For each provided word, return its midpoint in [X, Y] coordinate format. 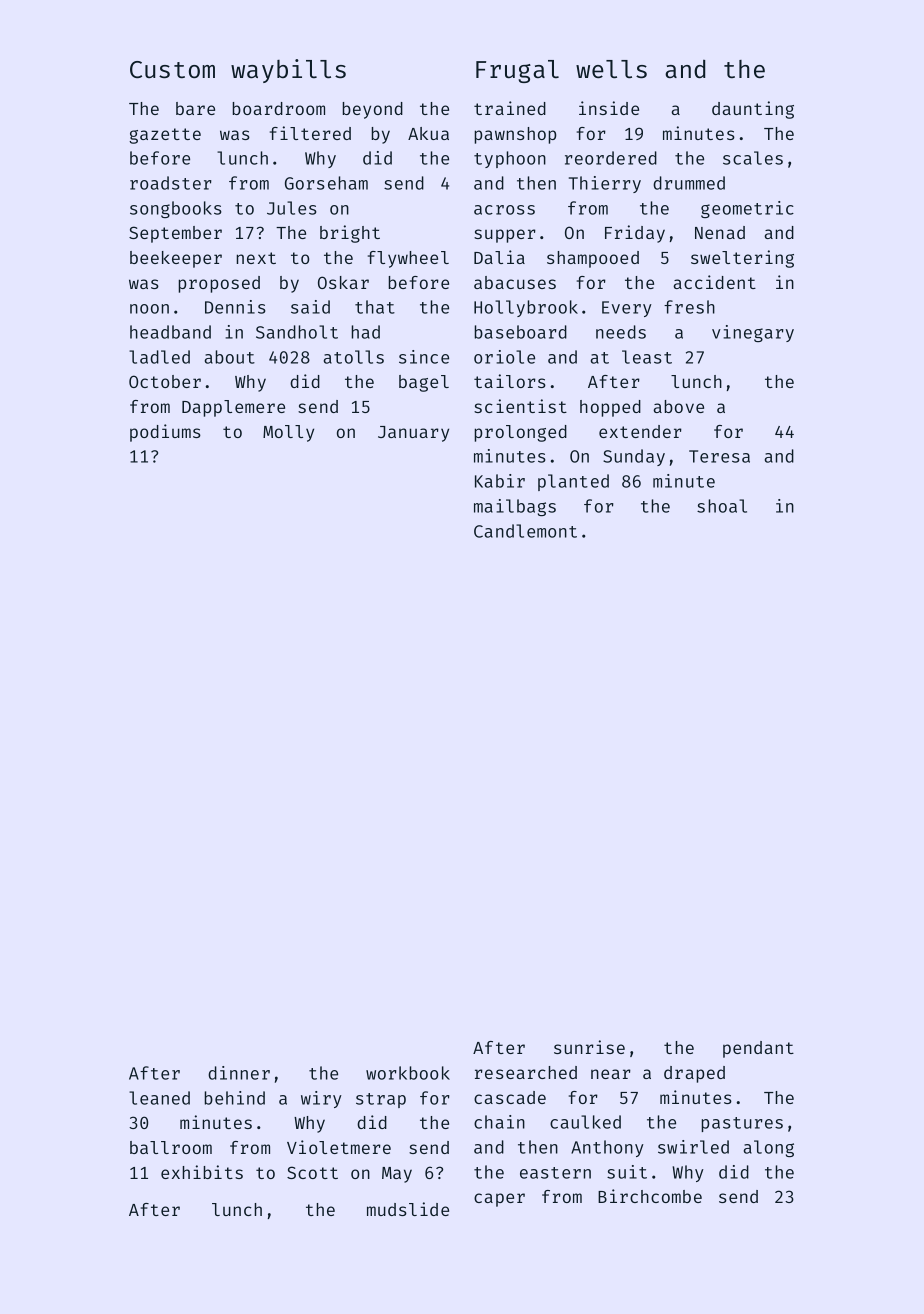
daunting [753, 110]
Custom [172, 70]
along [769, 1148]
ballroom [171, 1147]
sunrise [589, 1047]
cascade [510, 1097]
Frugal [517, 71]
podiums [165, 433]
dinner [239, 1073]
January [413, 434]
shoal [722, 506]
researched [526, 1072]
